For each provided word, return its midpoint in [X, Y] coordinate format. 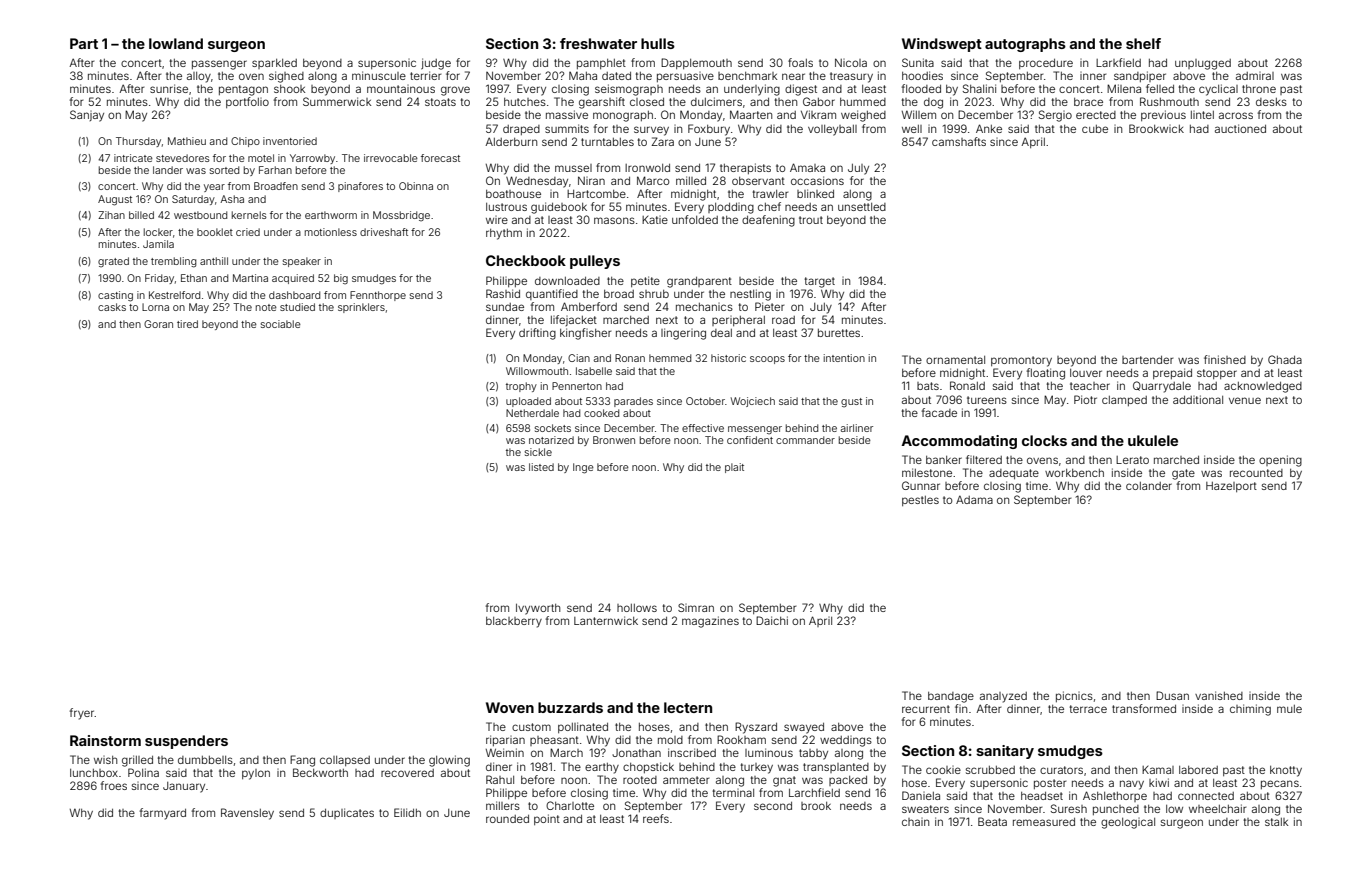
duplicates [347, 813]
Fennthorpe [378, 296]
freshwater [598, 43]
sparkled [274, 64]
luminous [769, 752]
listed [541, 467]
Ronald [967, 385]
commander [805, 440]
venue [1245, 400]
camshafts [959, 141]
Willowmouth [537, 371]
